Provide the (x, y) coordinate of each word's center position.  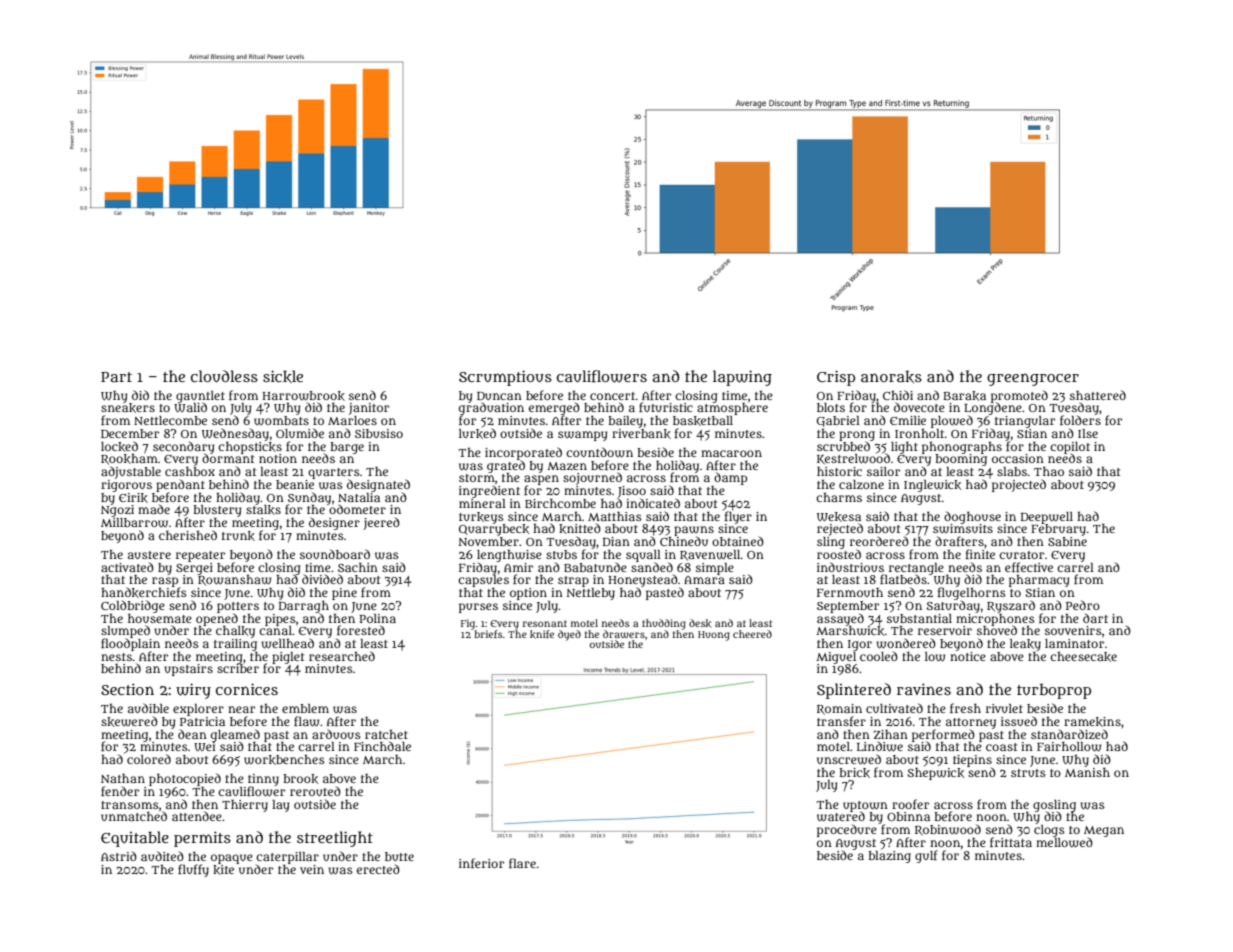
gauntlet (200, 397)
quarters (334, 473)
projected (1019, 485)
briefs (488, 634)
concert (612, 396)
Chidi (898, 395)
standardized (1069, 734)
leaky (1025, 645)
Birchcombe (560, 503)
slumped (125, 631)
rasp (165, 582)
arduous (336, 734)
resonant (545, 623)
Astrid (119, 856)
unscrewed (849, 759)
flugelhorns (972, 593)
